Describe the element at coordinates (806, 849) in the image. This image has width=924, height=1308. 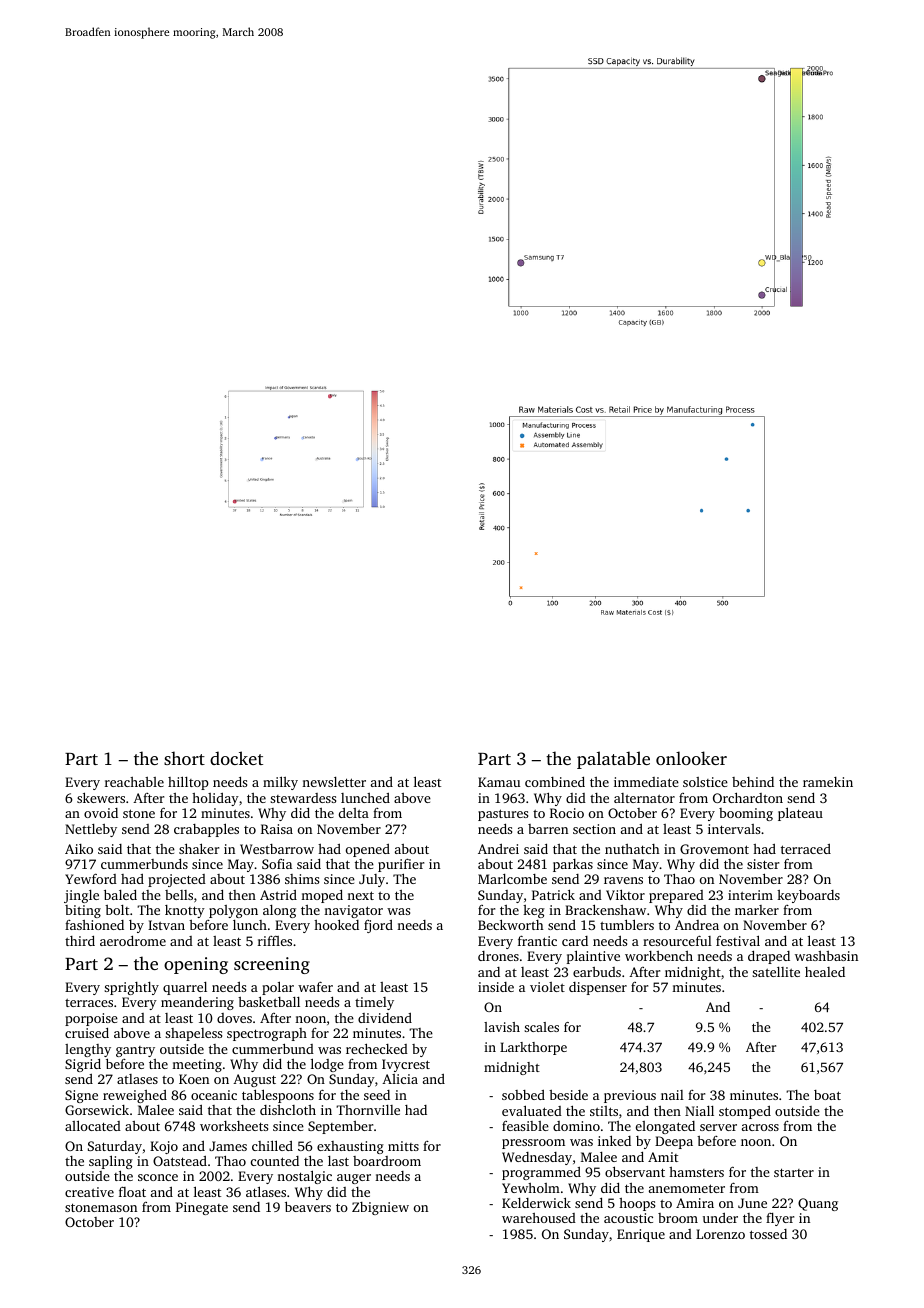
I see `terraced` at that location.
